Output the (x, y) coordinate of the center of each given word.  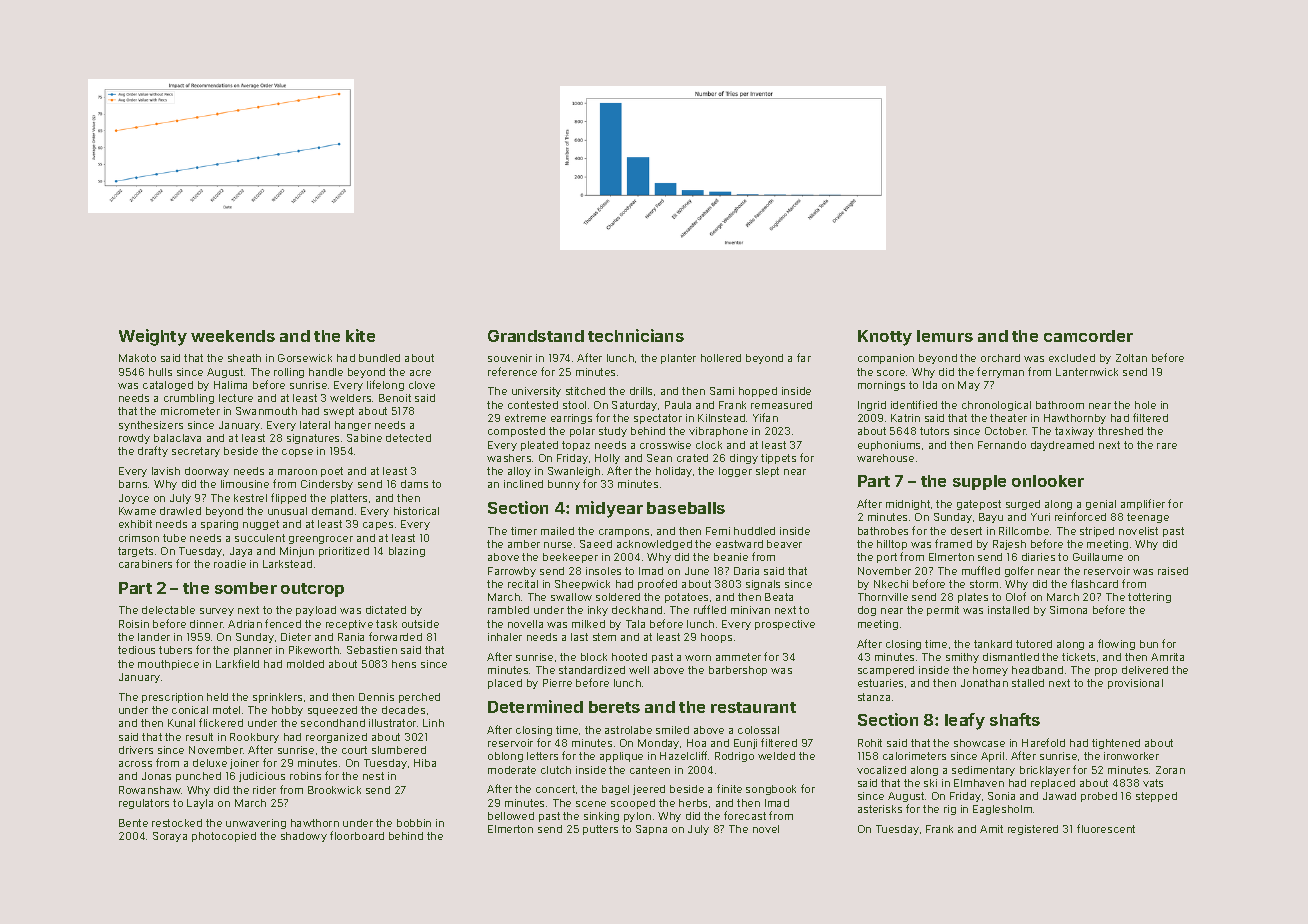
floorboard (357, 835)
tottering (1149, 598)
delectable (168, 610)
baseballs (686, 508)
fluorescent (1106, 828)
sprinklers (277, 698)
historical (416, 511)
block (594, 657)
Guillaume (1098, 557)
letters (542, 756)
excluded (1072, 358)
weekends (233, 336)
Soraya (170, 837)
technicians (636, 335)
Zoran (1170, 770)
